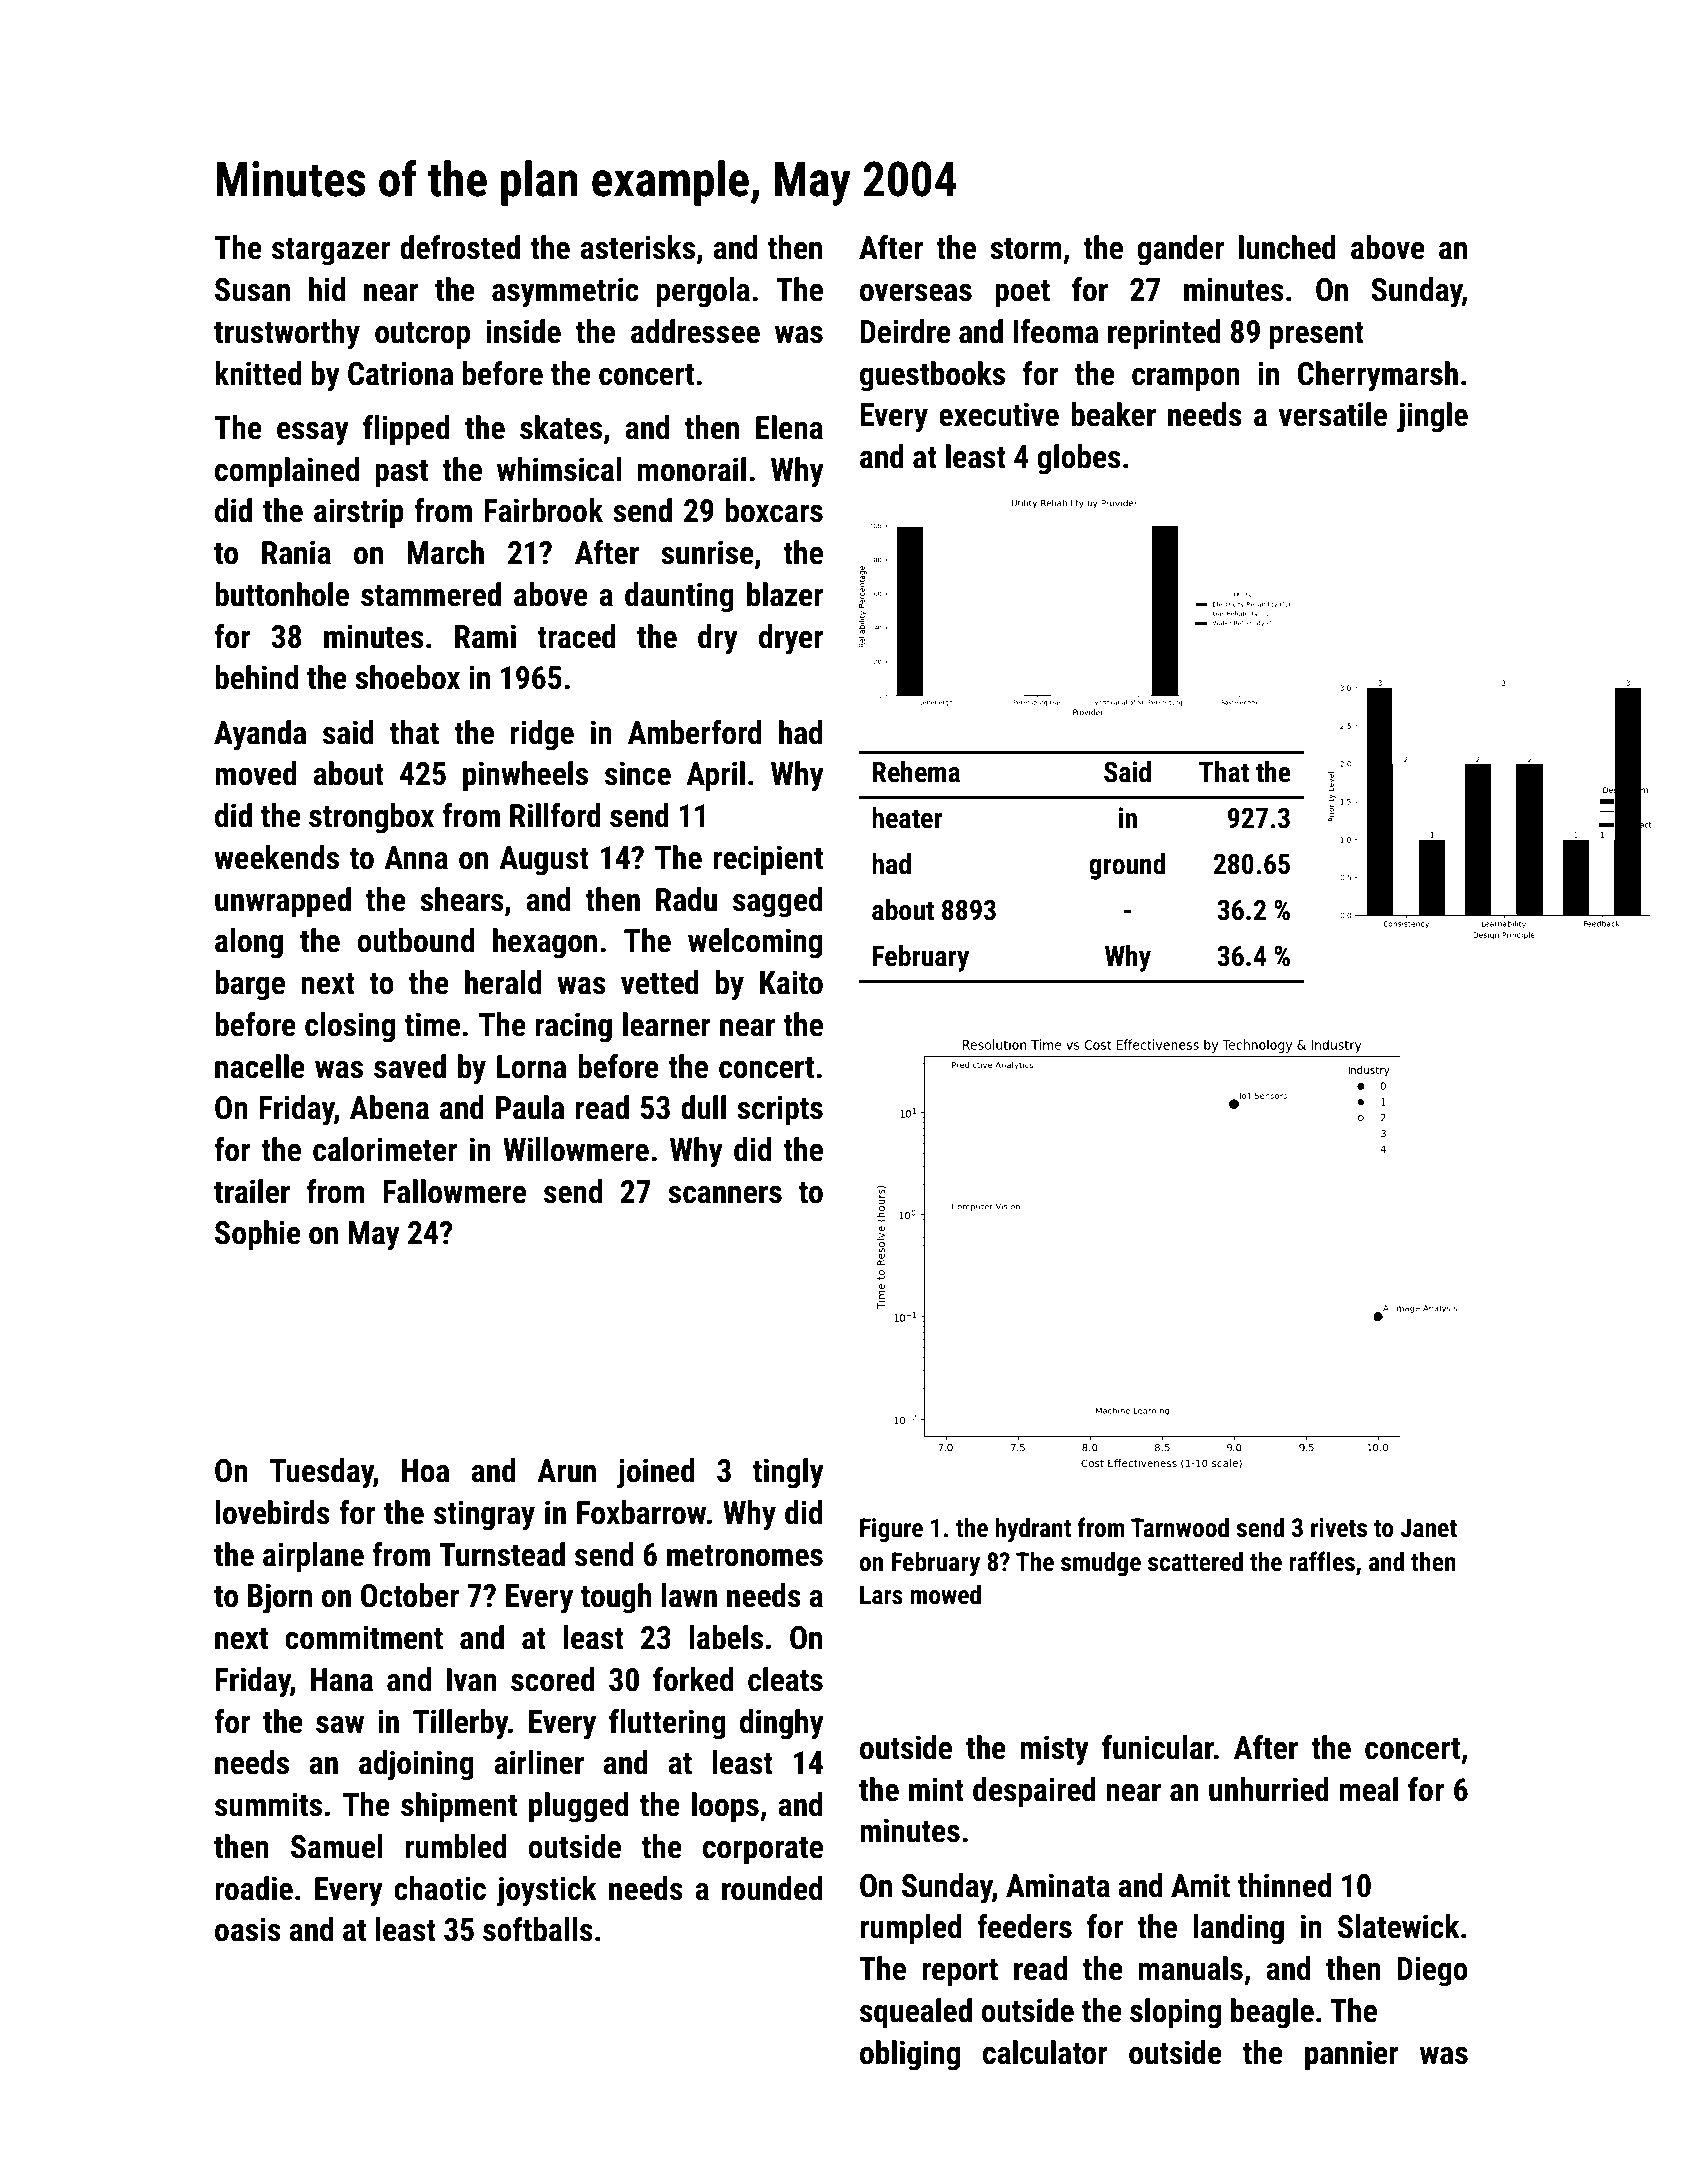  Describe the element at coordinates (916, 293) in the image. I see `overseas` at that location.
